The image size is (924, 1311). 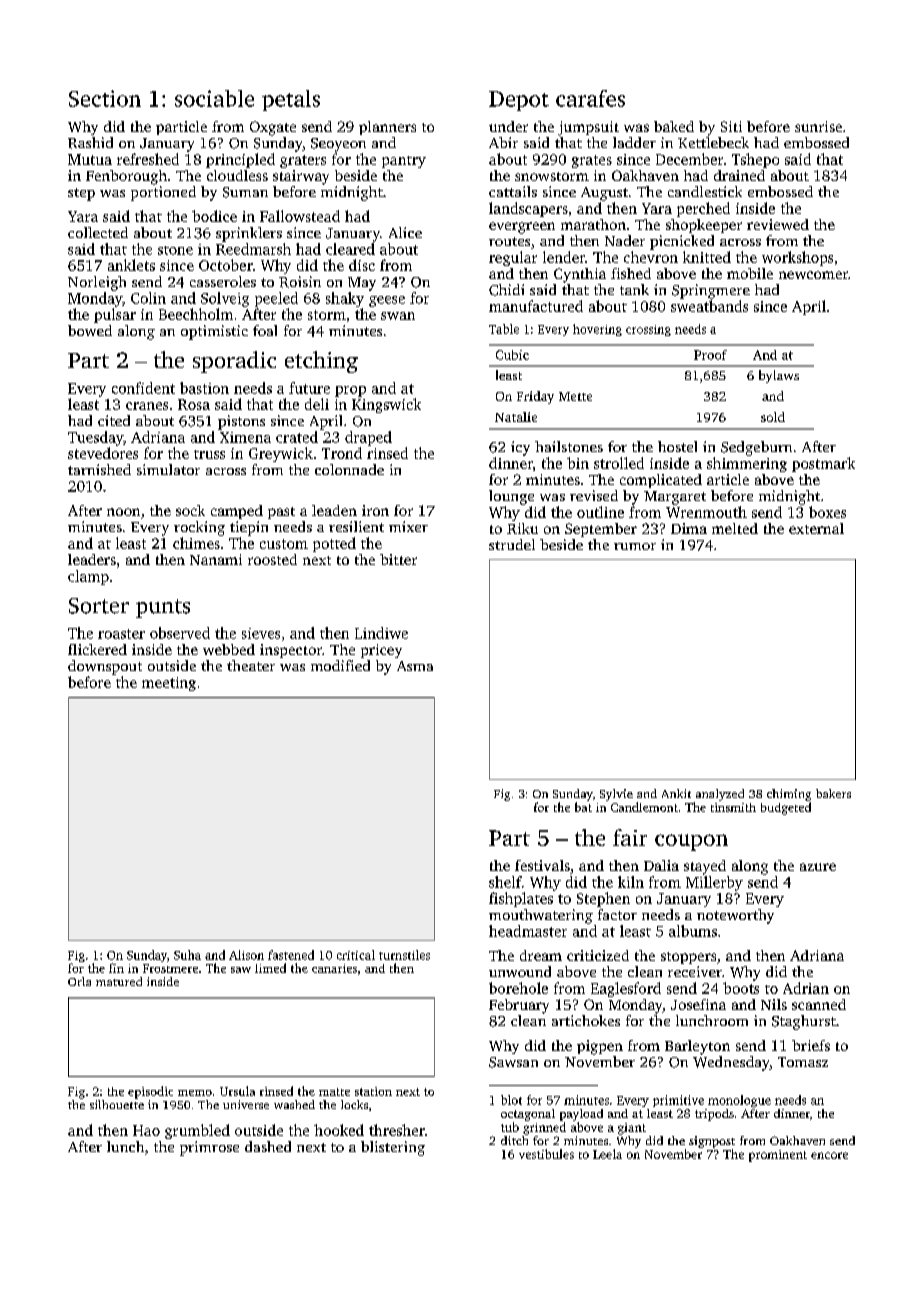 I want to click on principled, so click(x=240, y=160).
